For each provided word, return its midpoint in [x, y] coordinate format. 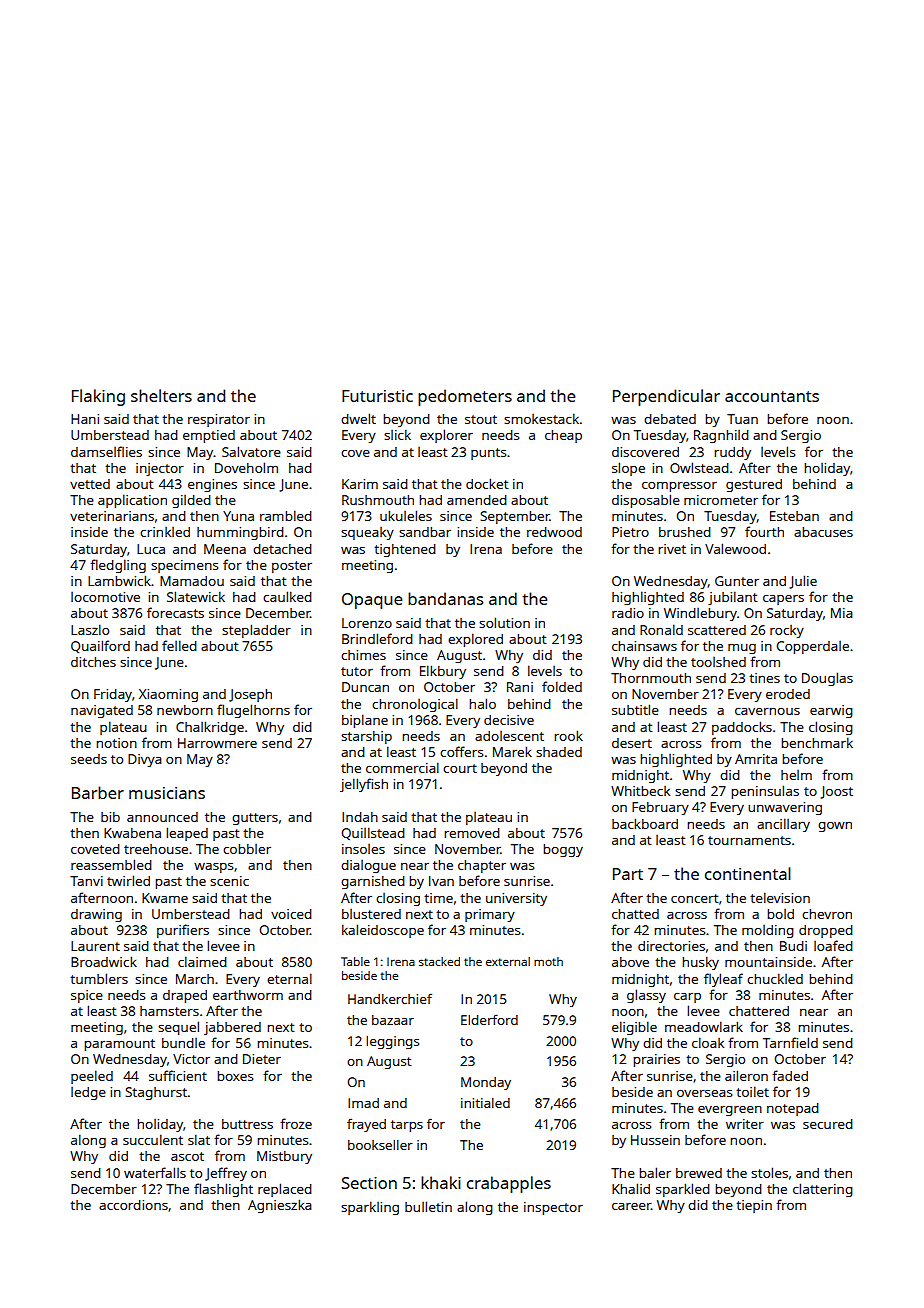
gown [835, 827]
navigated [102, 711]
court [460, 768]
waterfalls [155, 1172]
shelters [161, 395]
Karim [360, 484]
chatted [635, 914]
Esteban [794, 516]
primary [490, 915]
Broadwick [104, 961]
